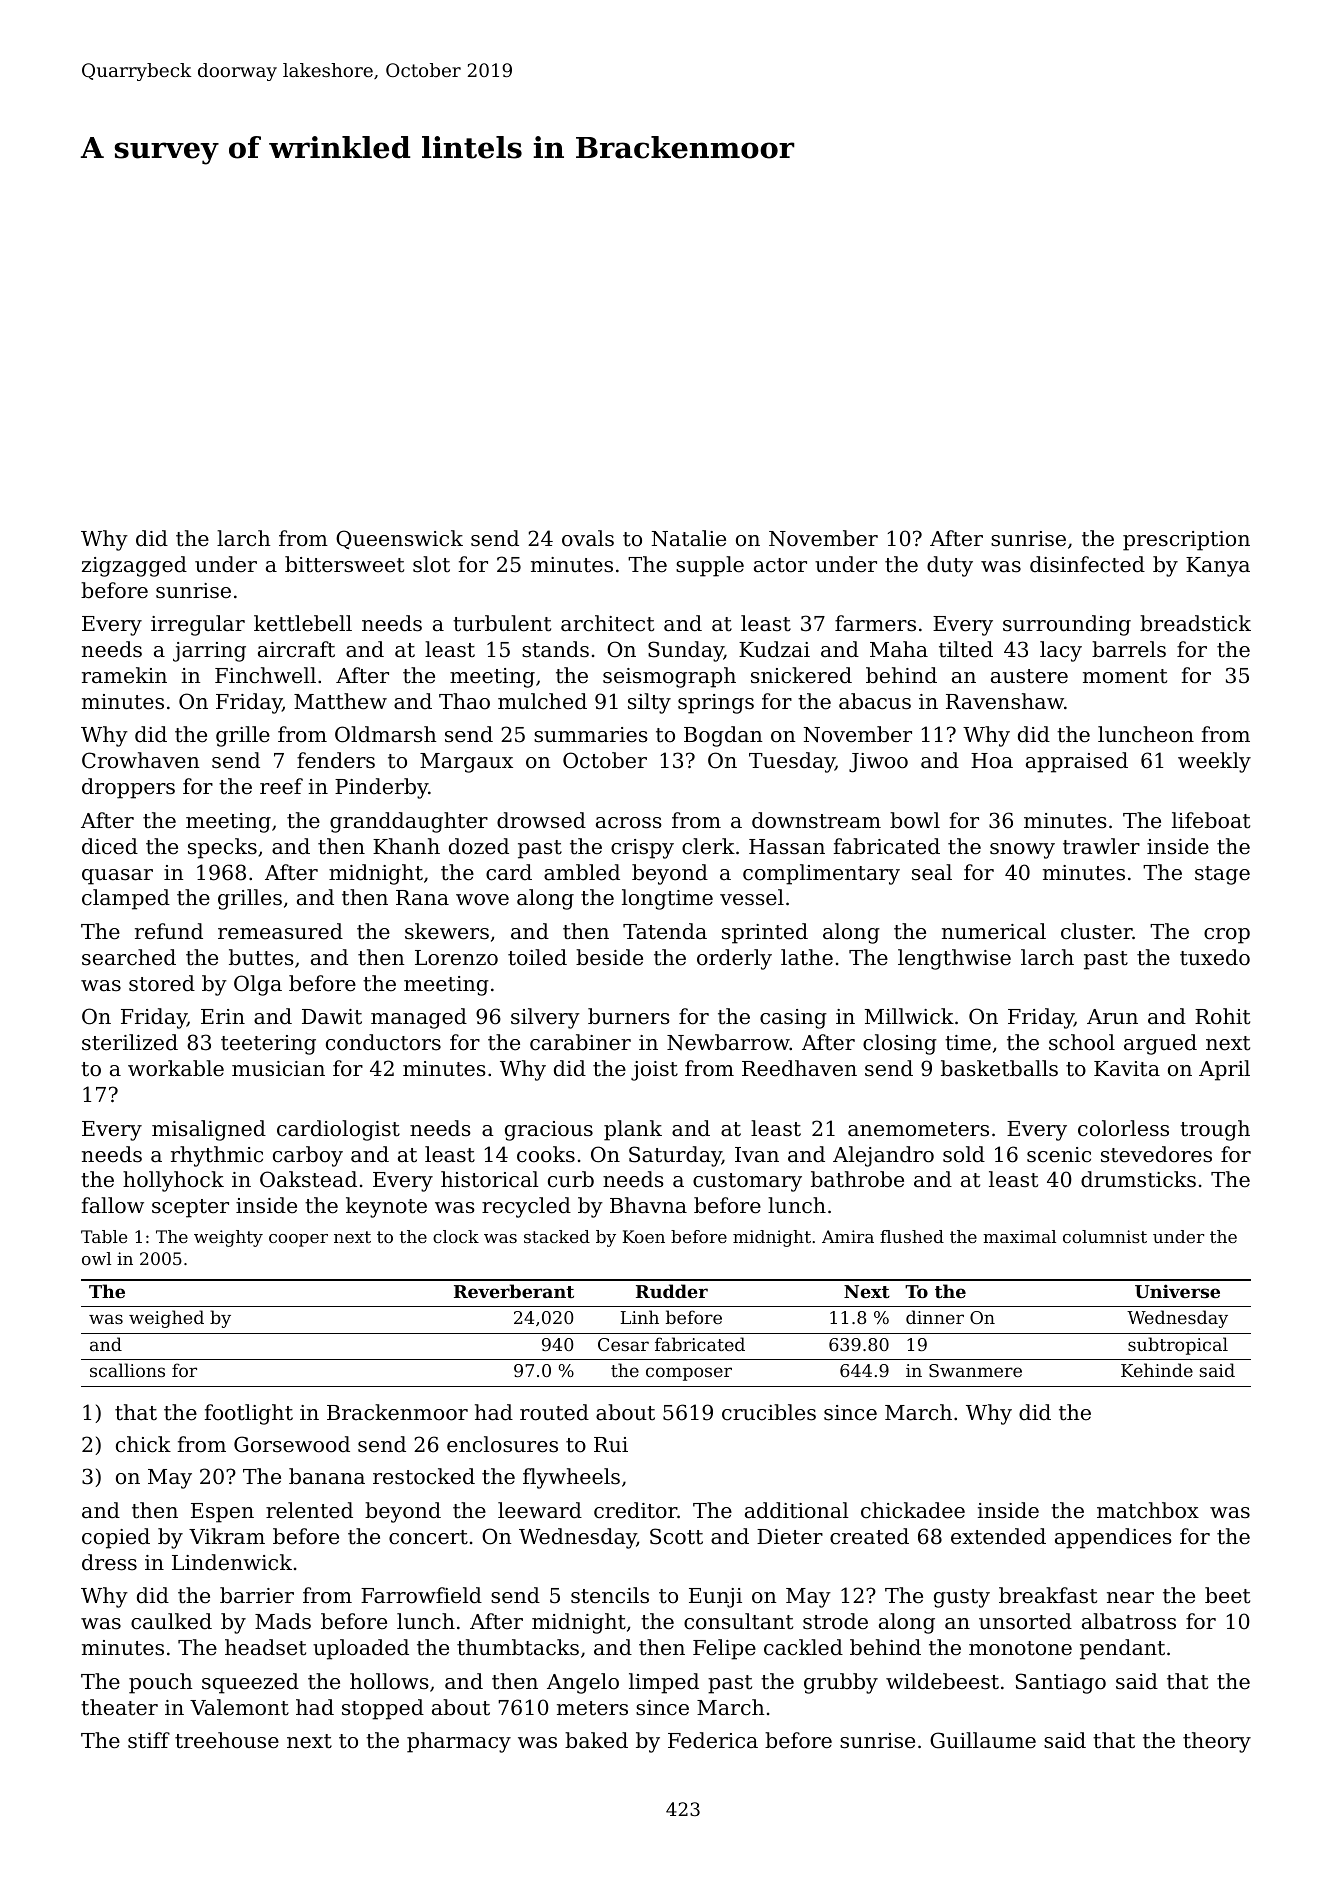 This document has width=1332, height=1884. I want to click on scallions, so click(127, 1370).
